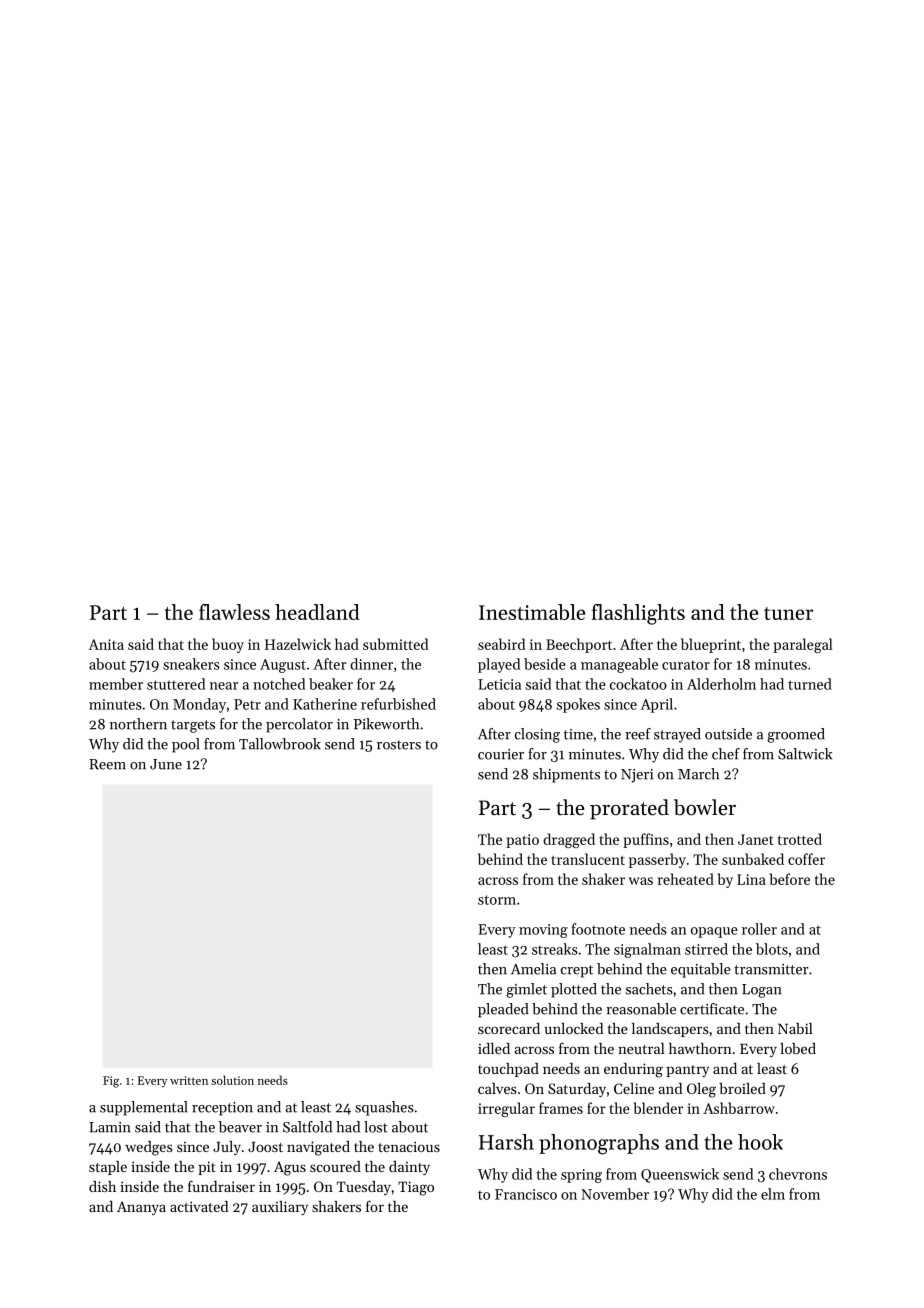  What do you see at coordinates (712, 1009) in the page?
I see `certificate` at bounding box center [712, 1009].
